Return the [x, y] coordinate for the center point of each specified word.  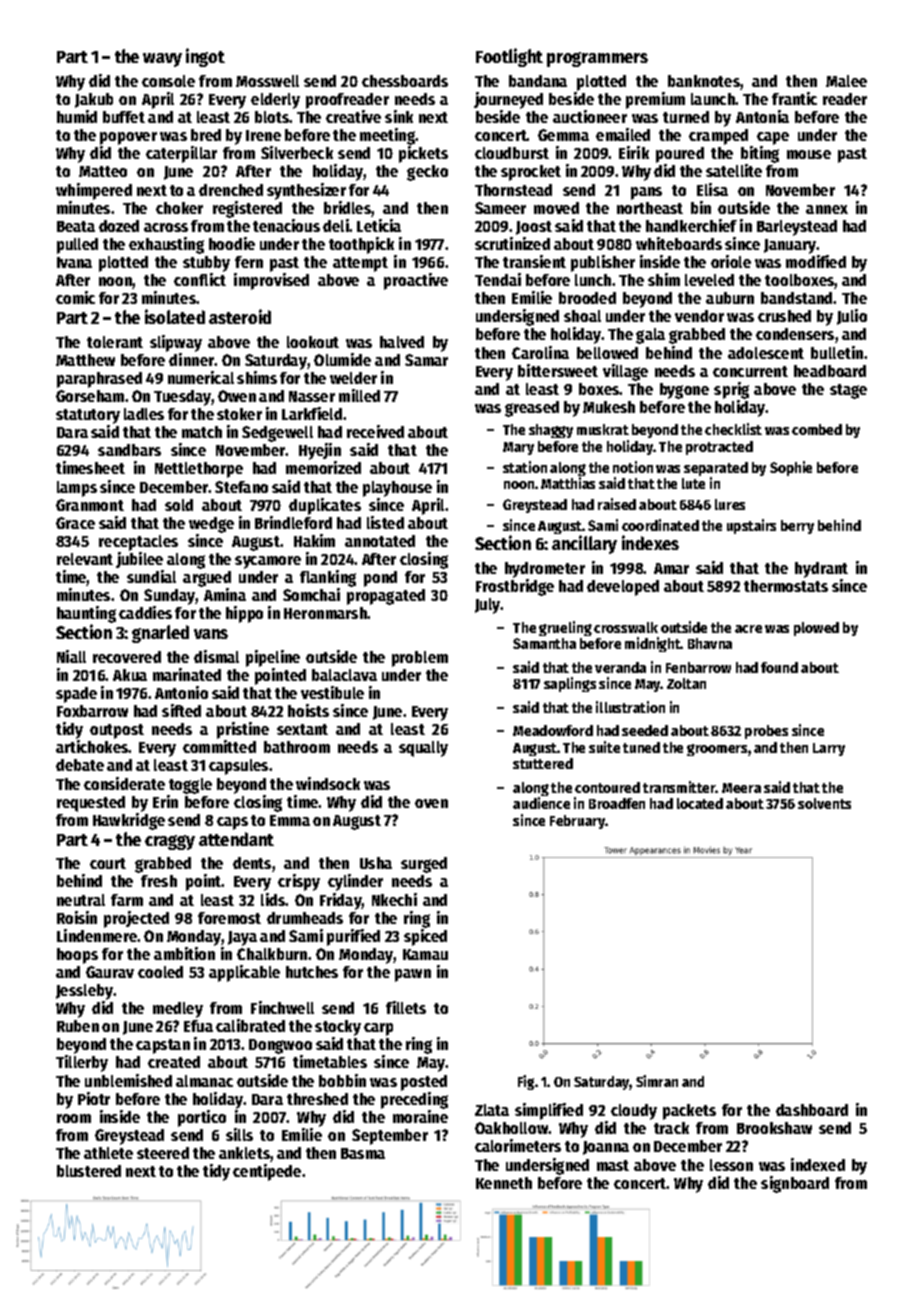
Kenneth [504, 1183]
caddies [145, 612]
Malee [846, 81]
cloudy [634, 1112]
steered [163, 1153]
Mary [518, 448]
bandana [538, 81]
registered [247, 209]
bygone [684, 391]
